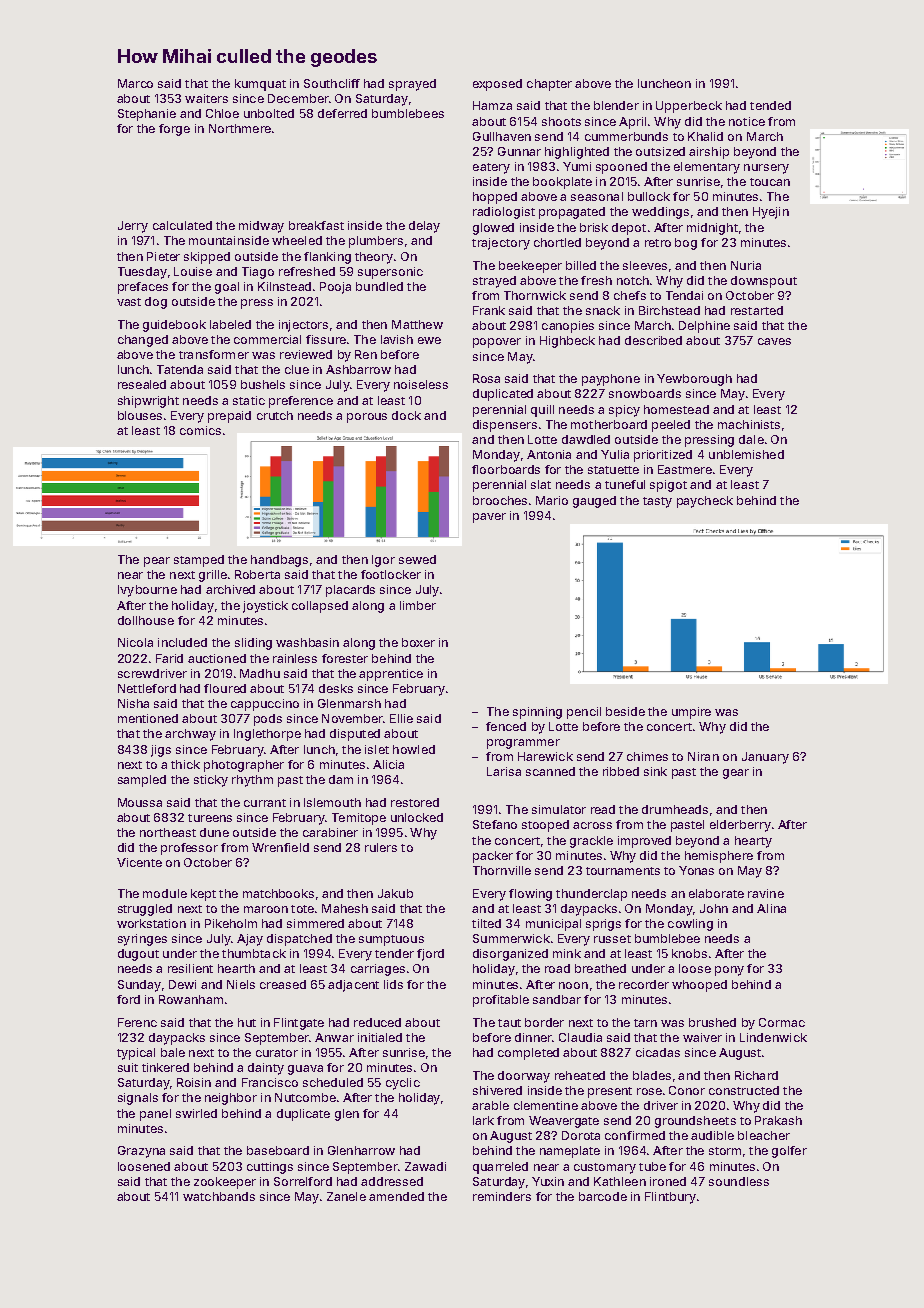 The width and height of the document is (924, 1308). Describe the element at coordinates (689, 107) in the document. I see `Upperbeck` at that location.
